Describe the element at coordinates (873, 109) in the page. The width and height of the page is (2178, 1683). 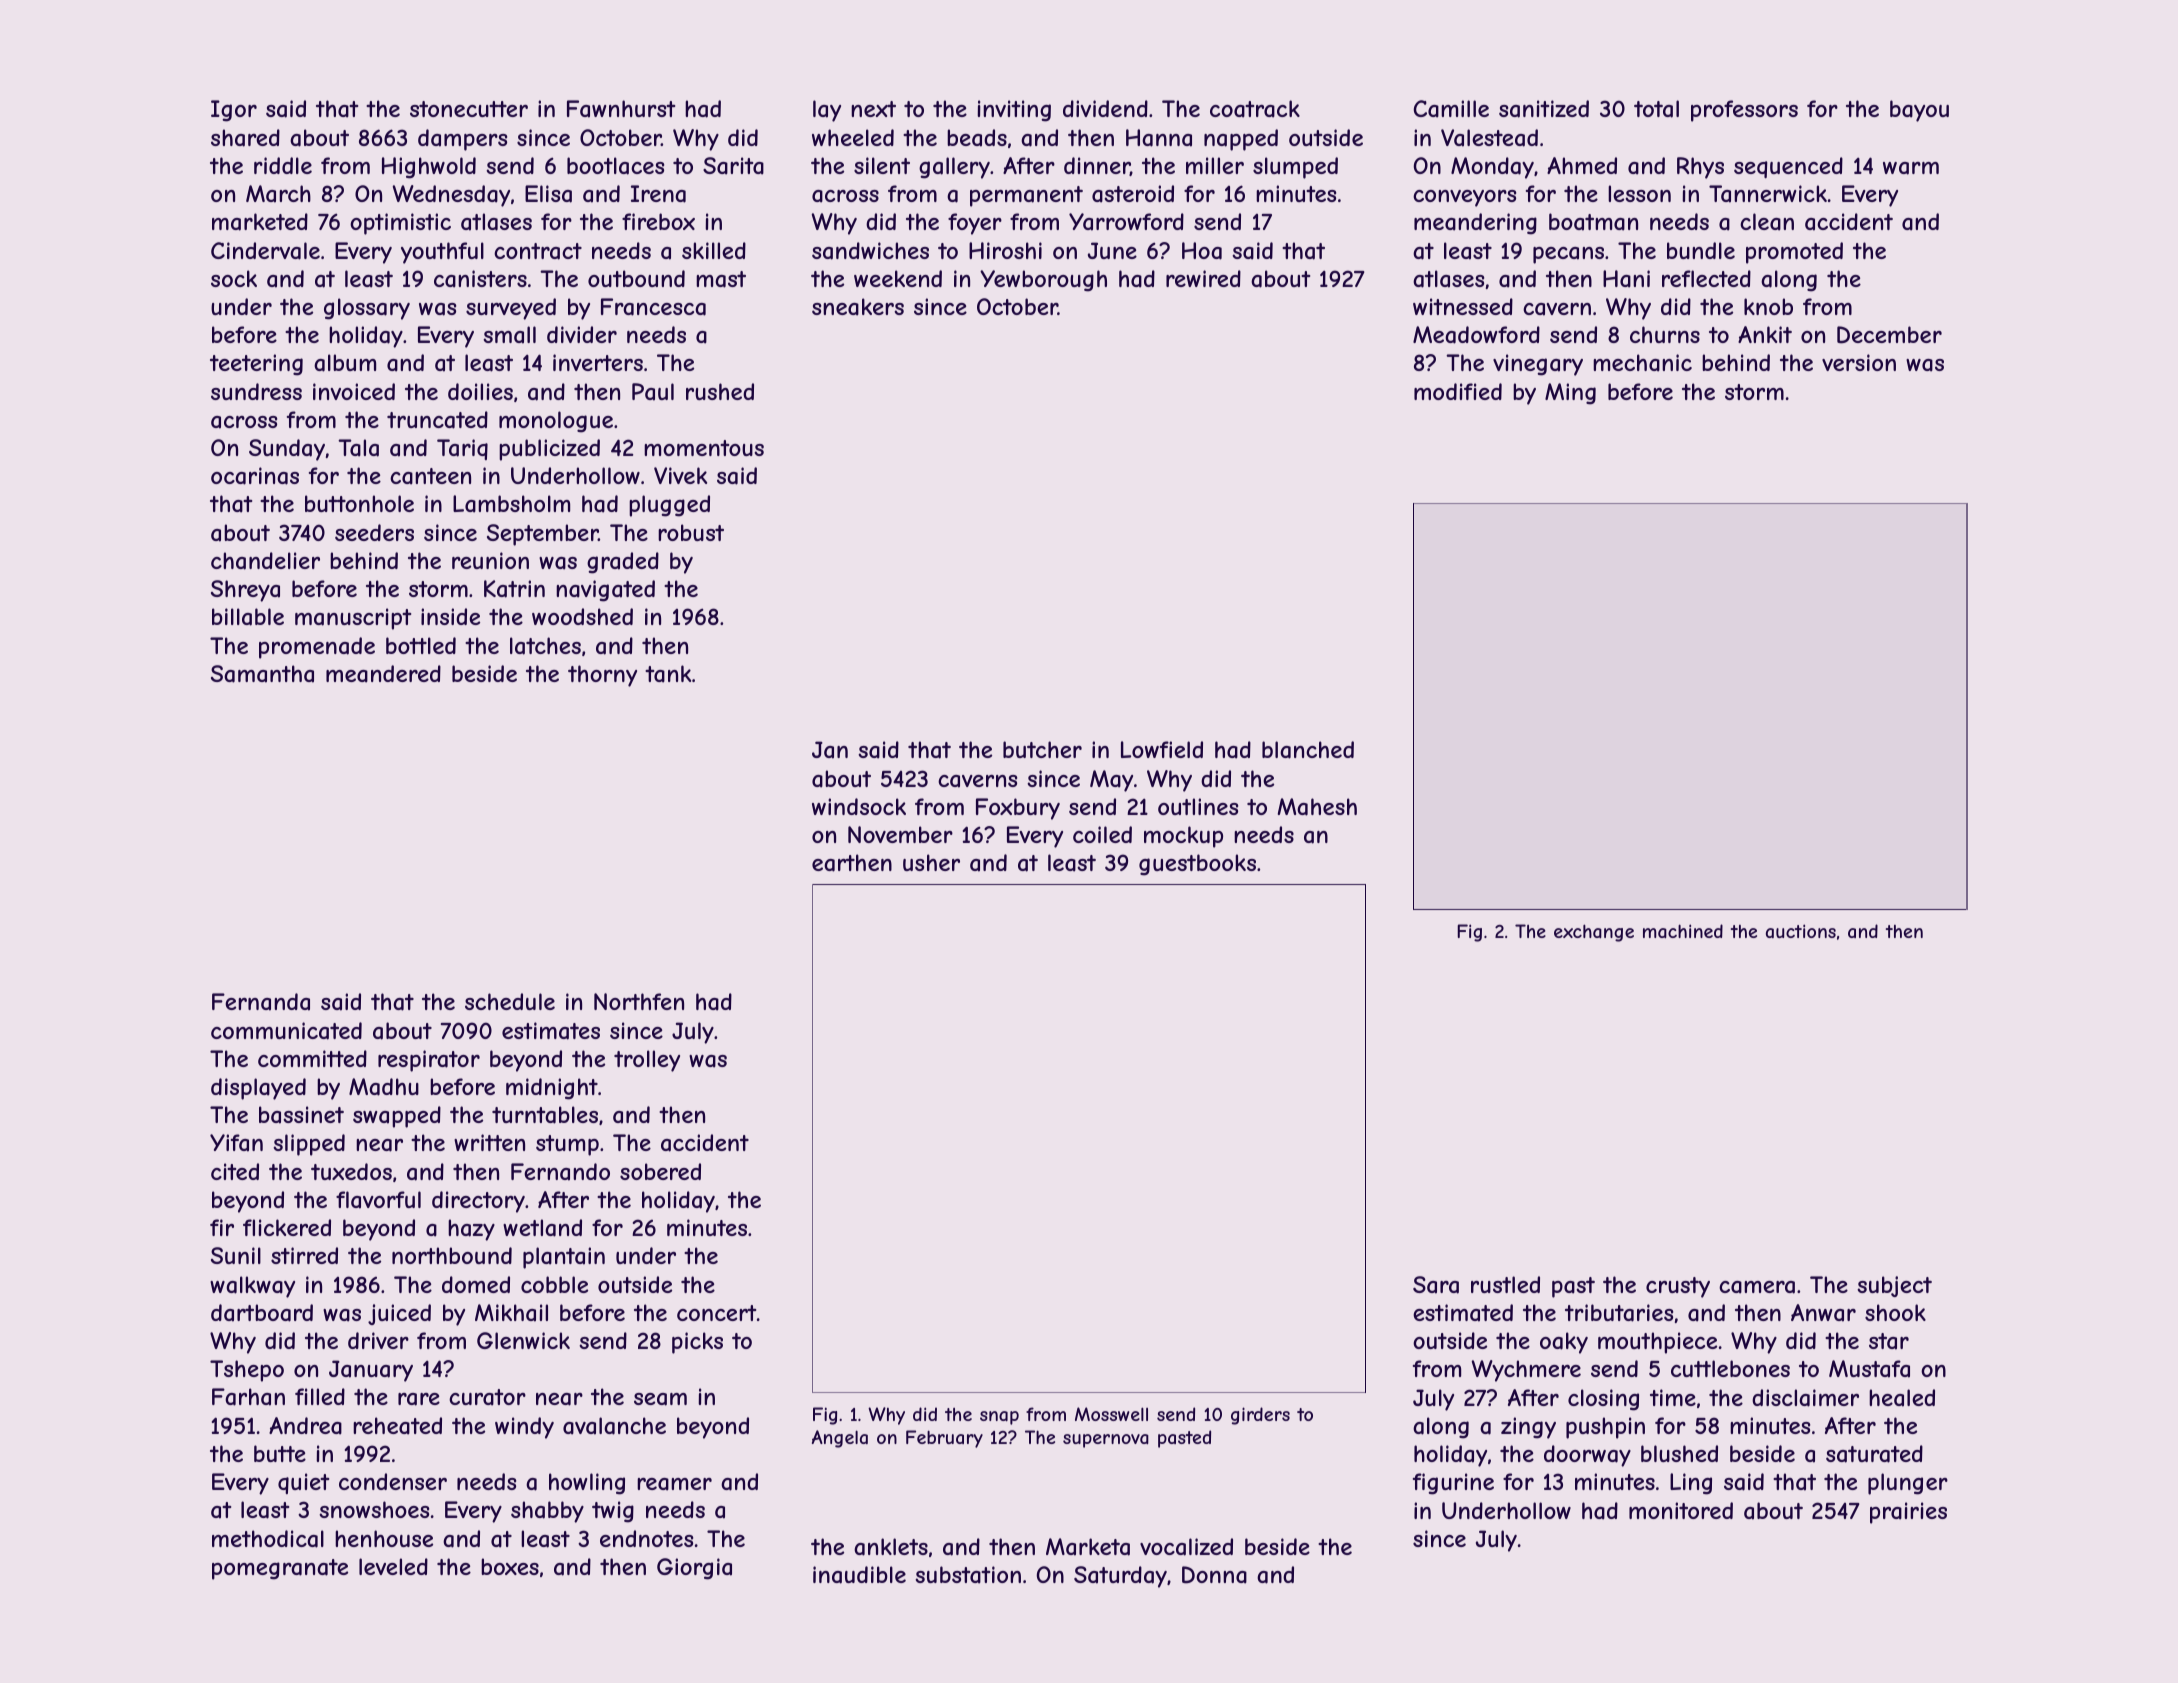
I see `next` at that location.
